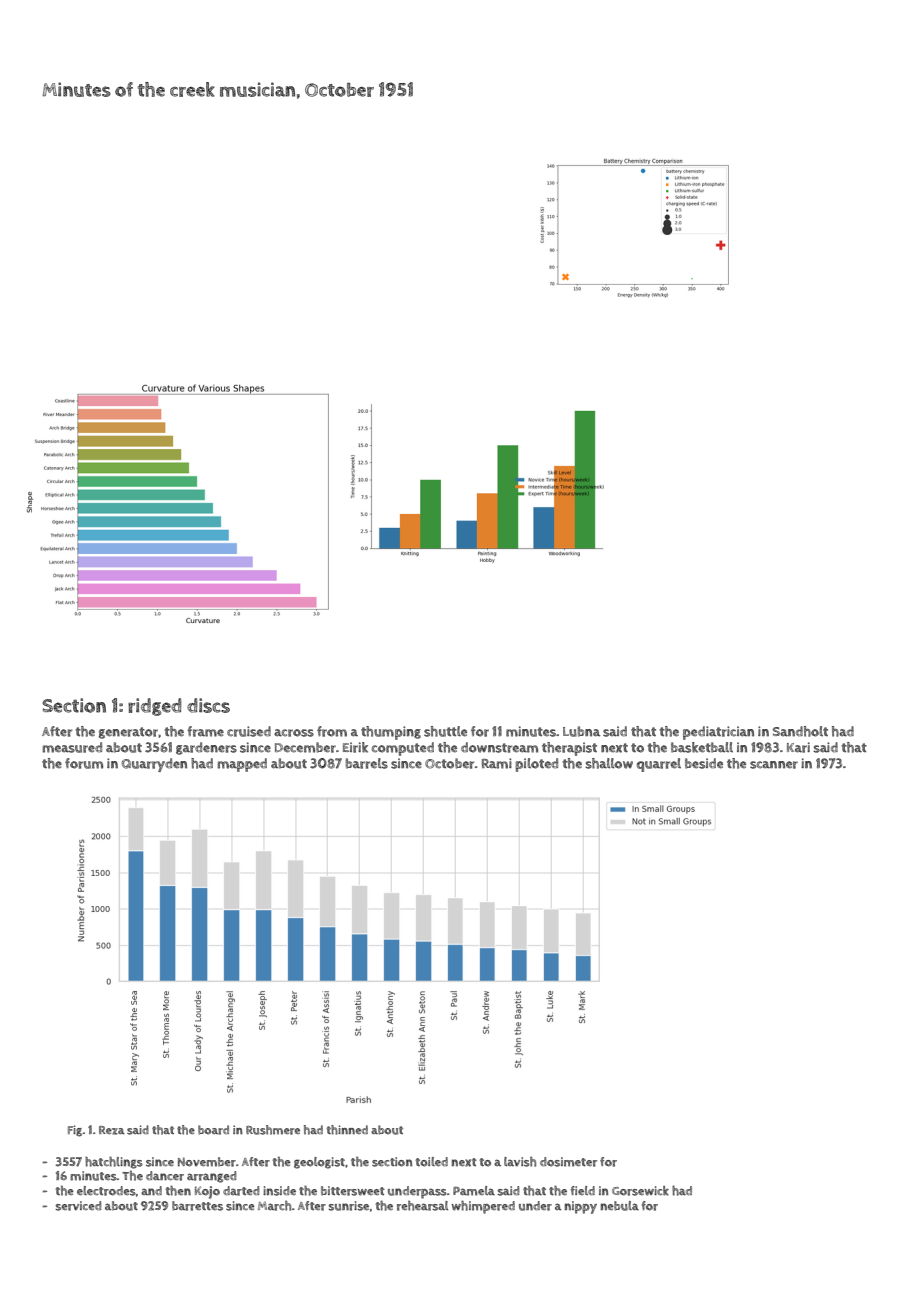 This screenshot has height=1308, width=924. Describe the element at coordinates (84, 763) in the screenshot. I see `forum` at that location.
